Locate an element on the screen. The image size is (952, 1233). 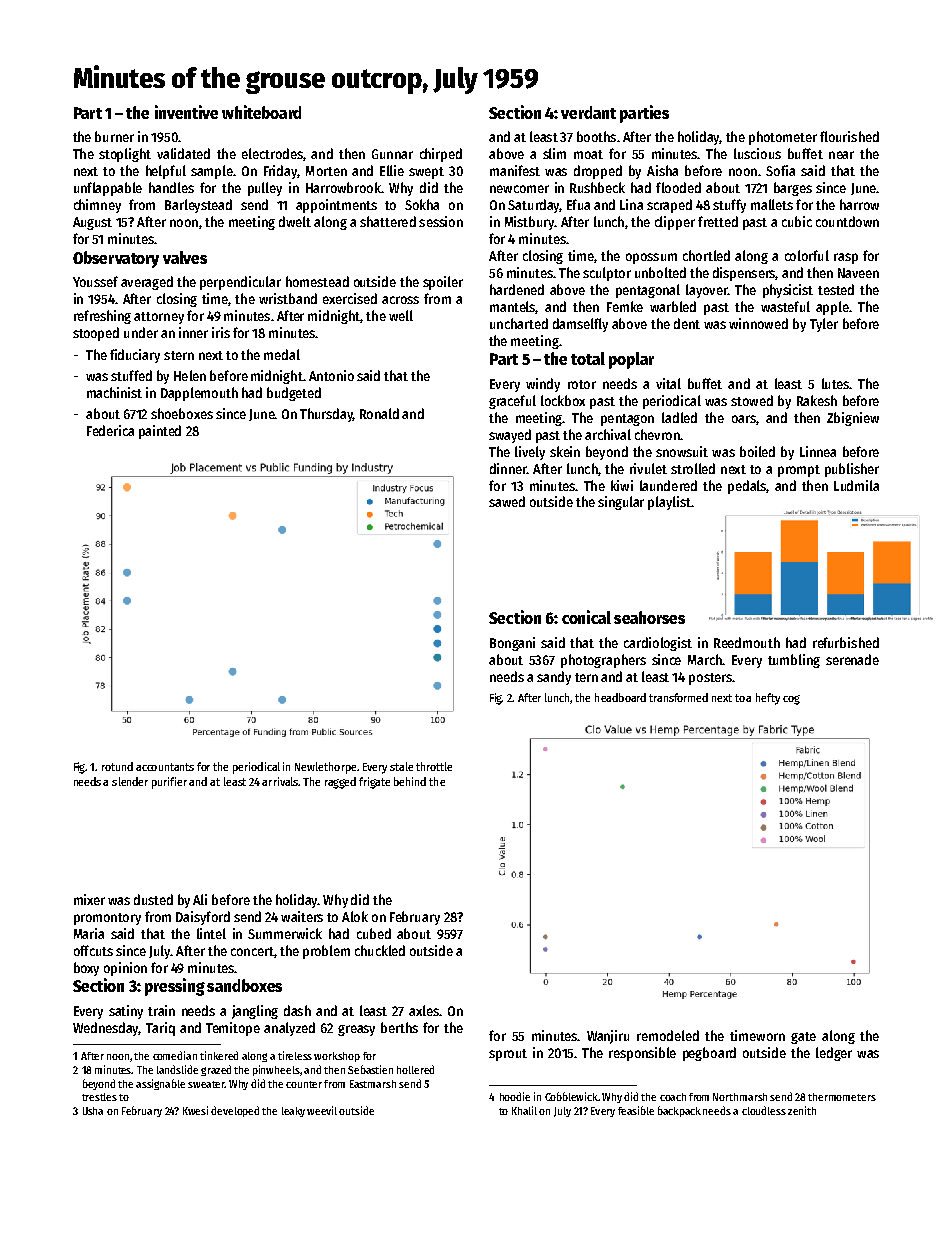
publisher is located at coordinates (852, 470).
